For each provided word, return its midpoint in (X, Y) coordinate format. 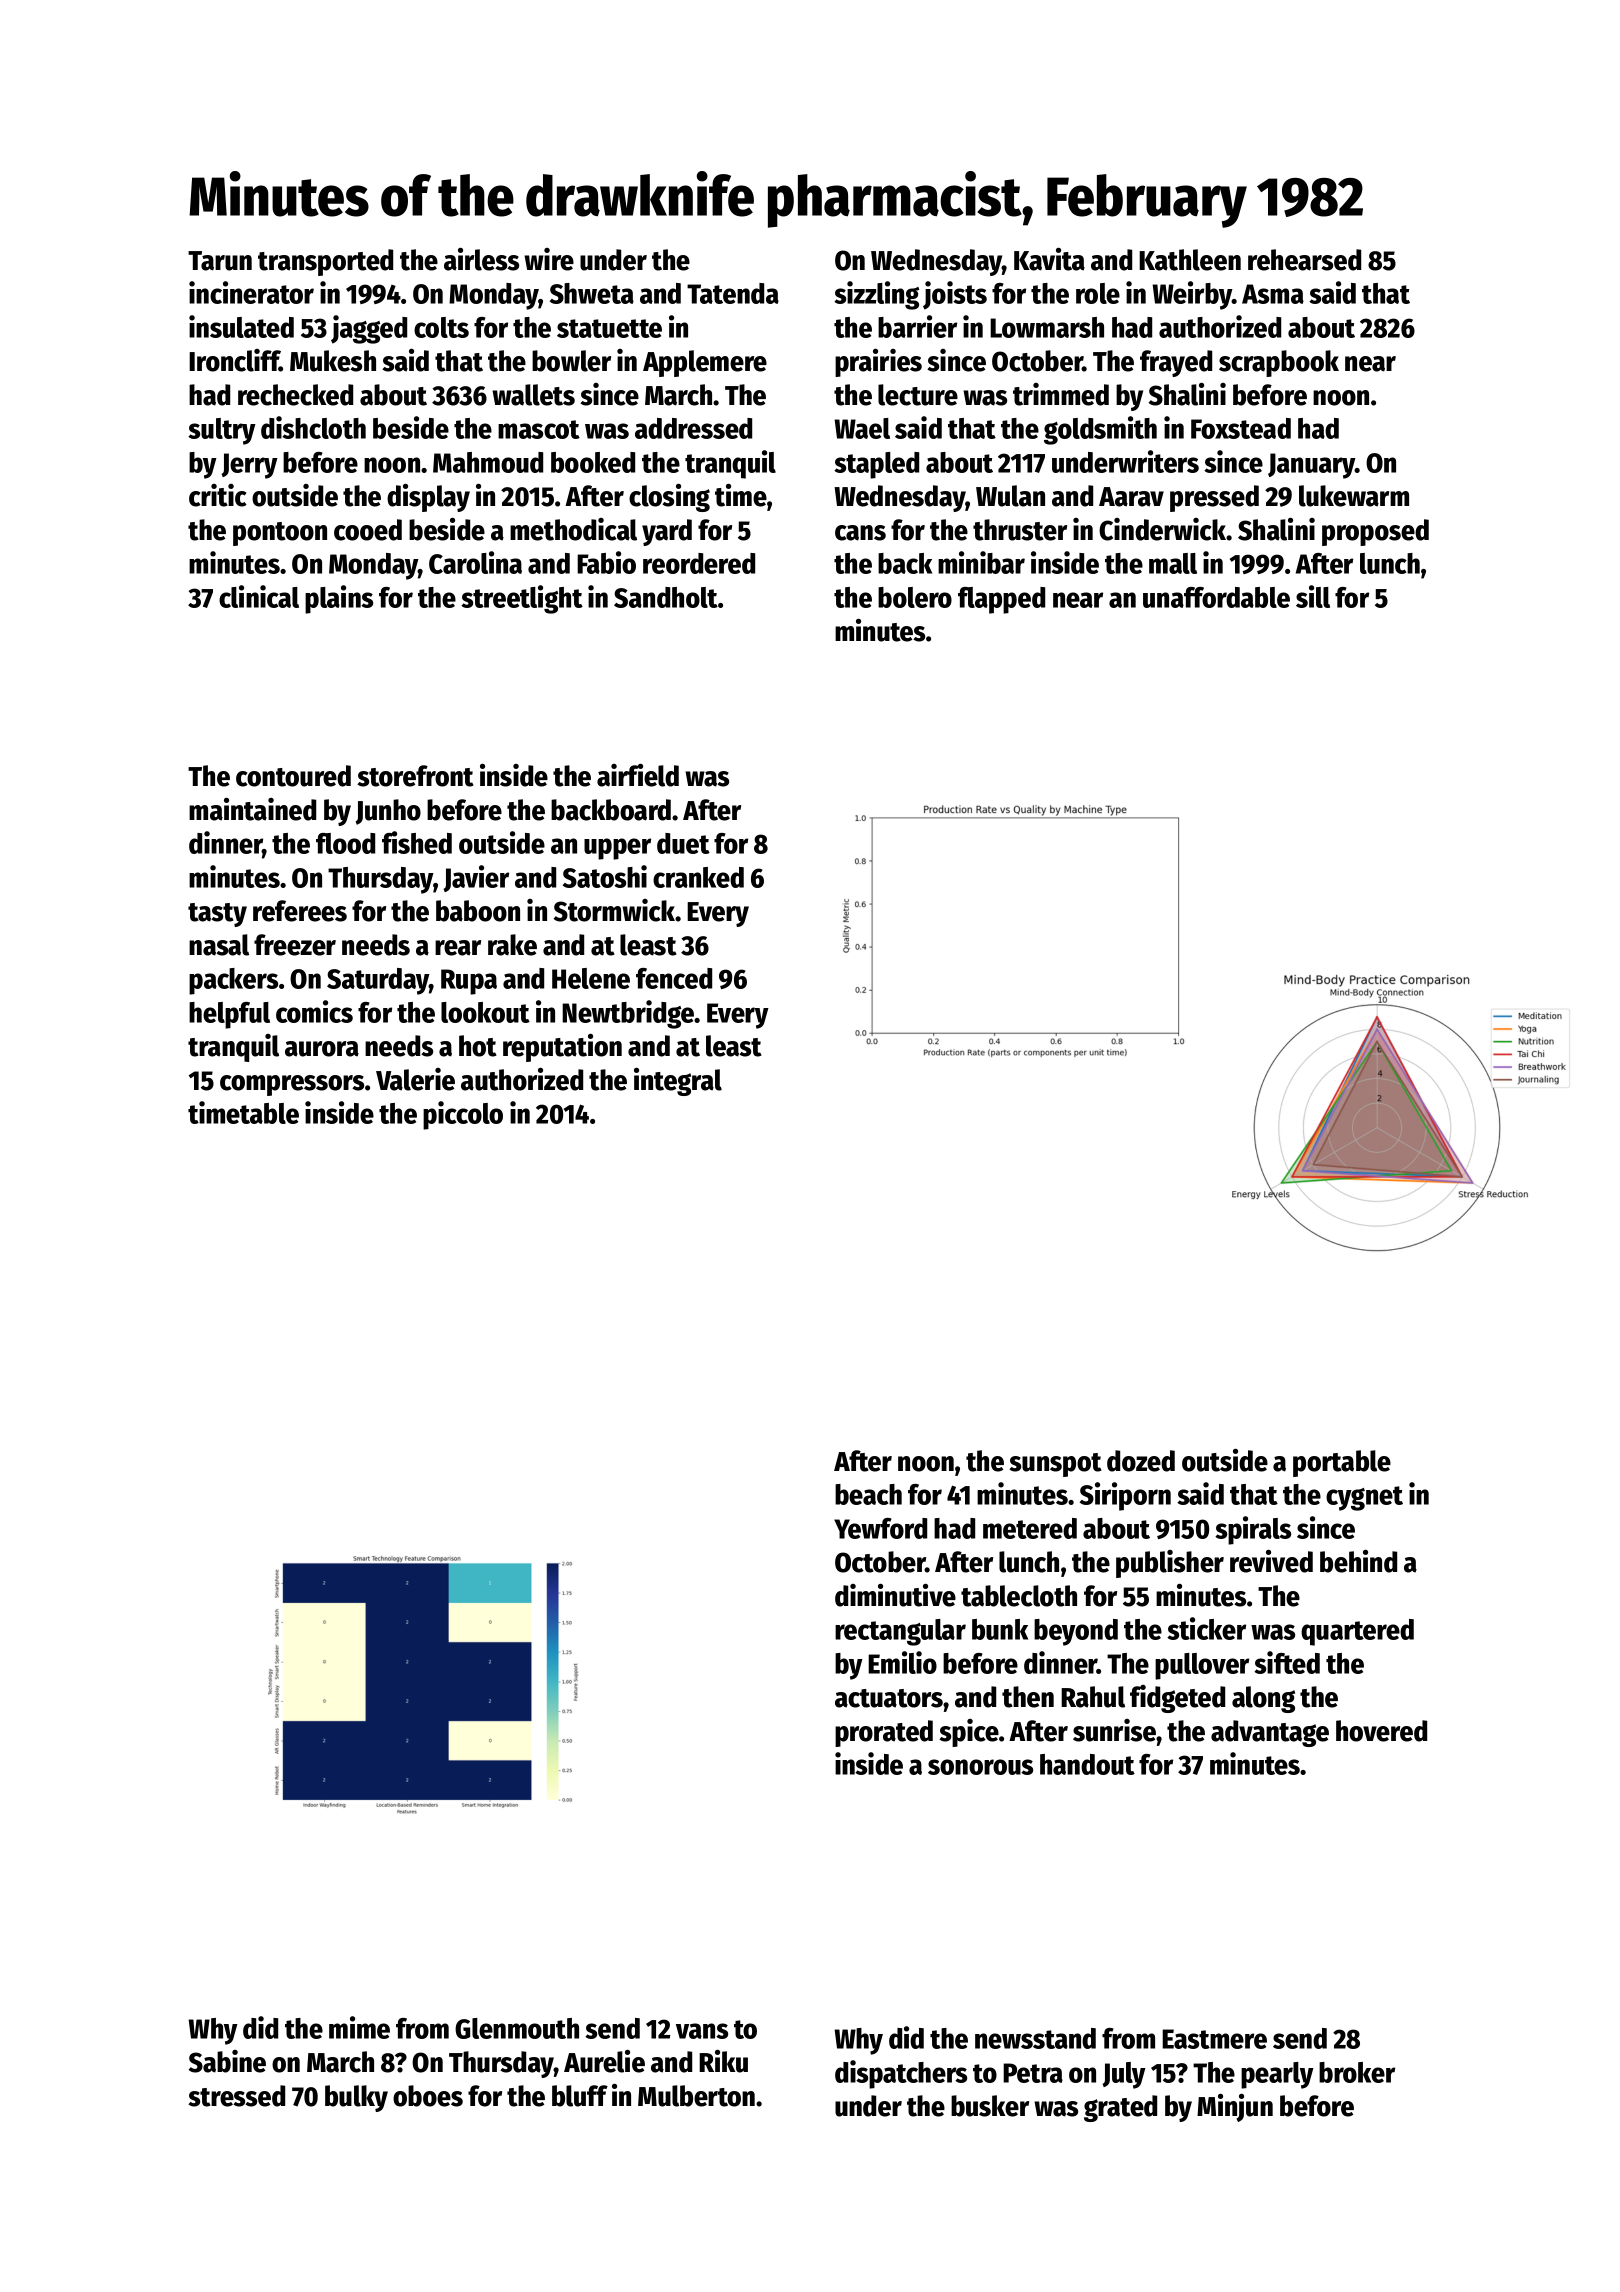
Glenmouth (517, 2028)
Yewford (880, 1528)
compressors (292, 1085)
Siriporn (1125, 1496)
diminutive (895, 1595)
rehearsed (1304, 260)
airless (481, 259)
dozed (1141, 1461)
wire (549, 259)
